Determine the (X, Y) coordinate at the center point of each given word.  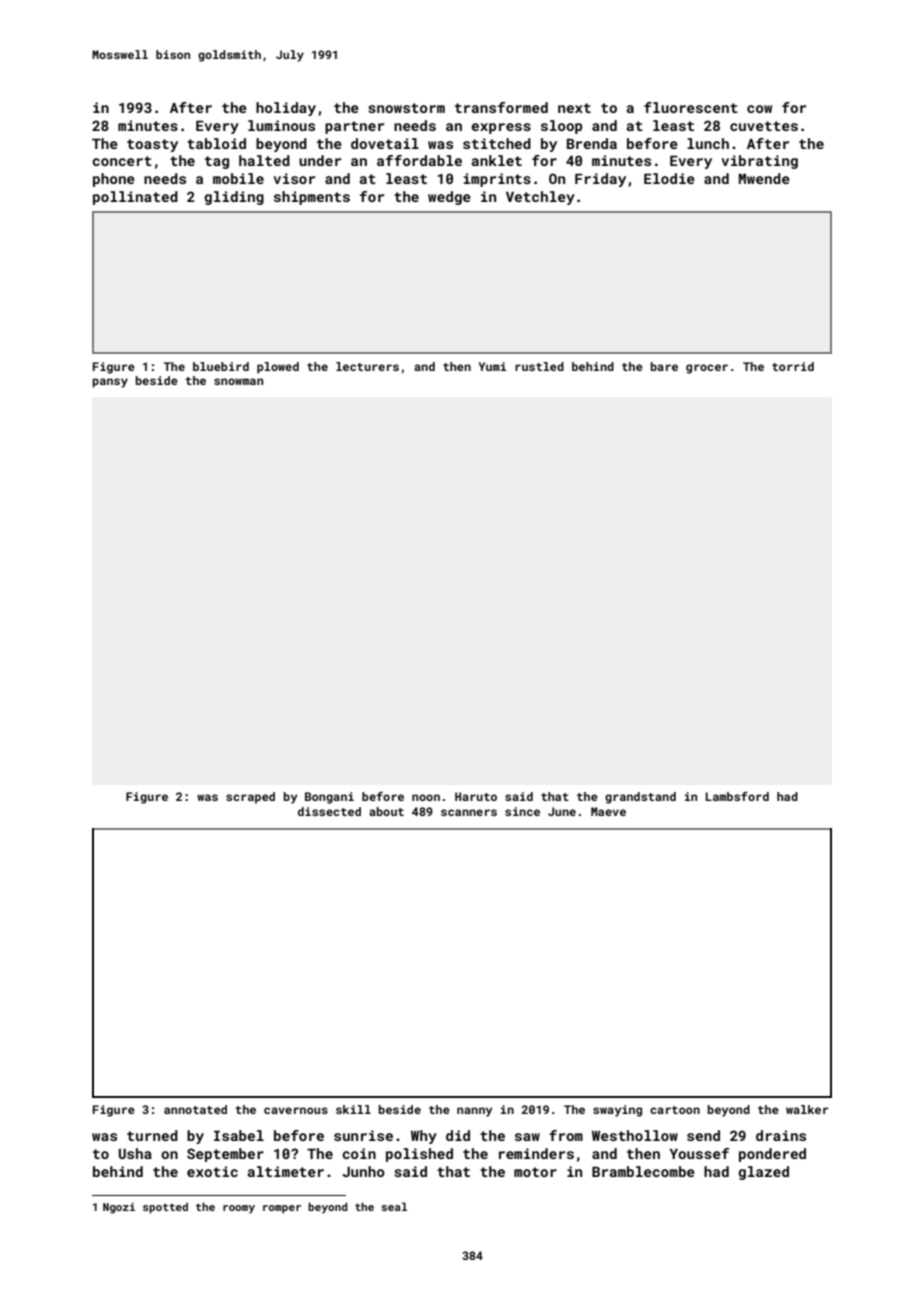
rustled (539, 366)
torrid (793, 366)
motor (535, 1172)
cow (759, 109)
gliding (234, 198)
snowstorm (406, 108)
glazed (763, 1173)
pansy (110, 383)
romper (282, 1209)
